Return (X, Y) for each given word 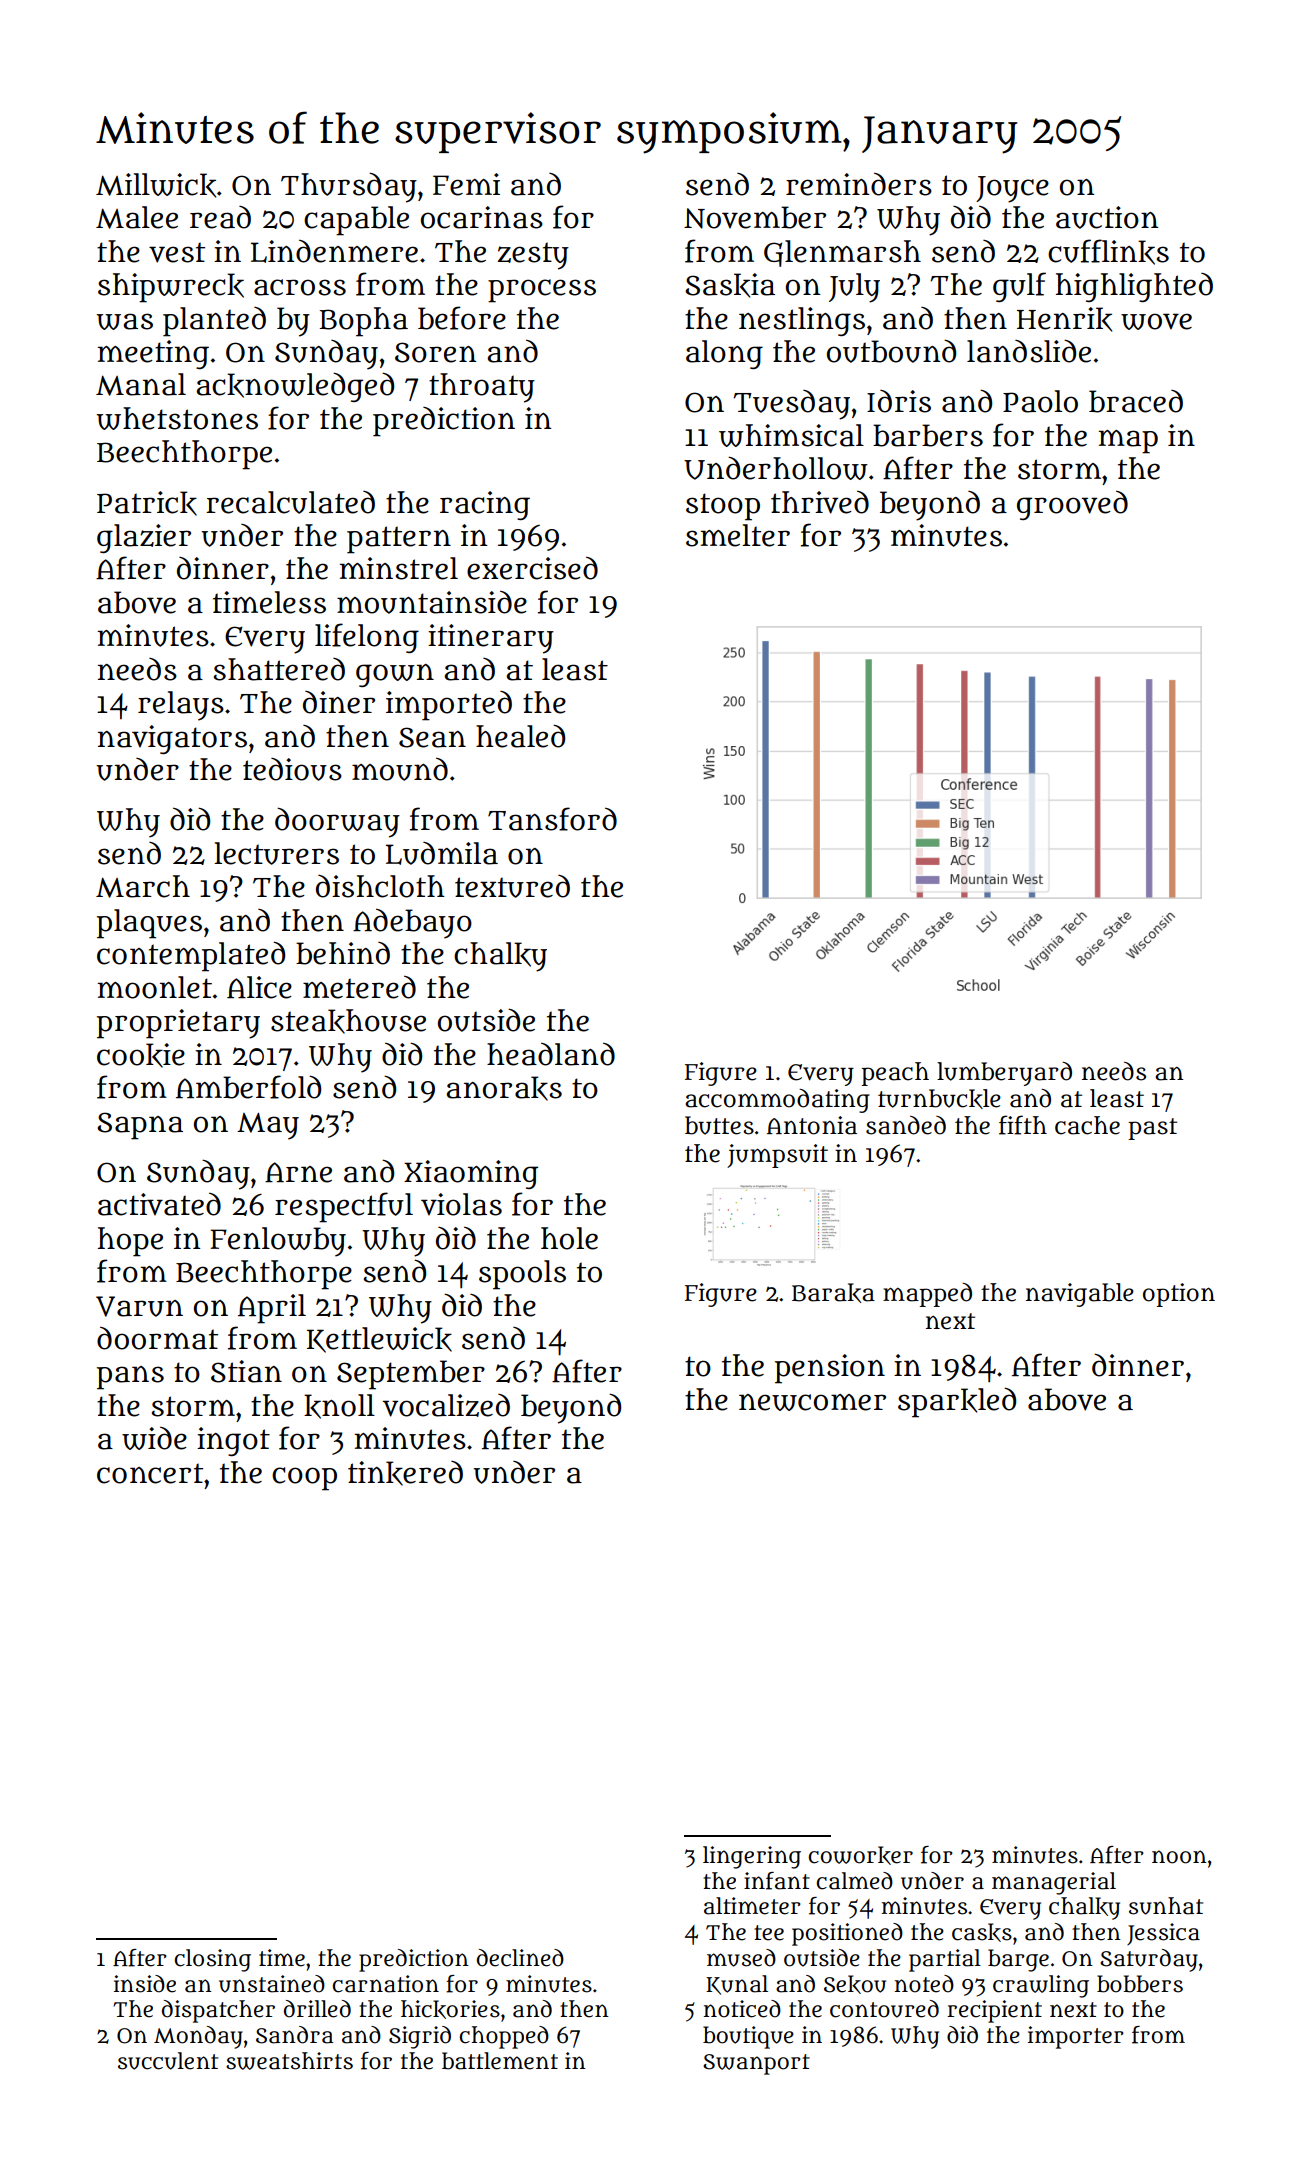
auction (1107, 217)
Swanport (756, 2064)
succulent (168, 2061)
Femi (466, 184)
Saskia (730, 285)
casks (982, 1932)
